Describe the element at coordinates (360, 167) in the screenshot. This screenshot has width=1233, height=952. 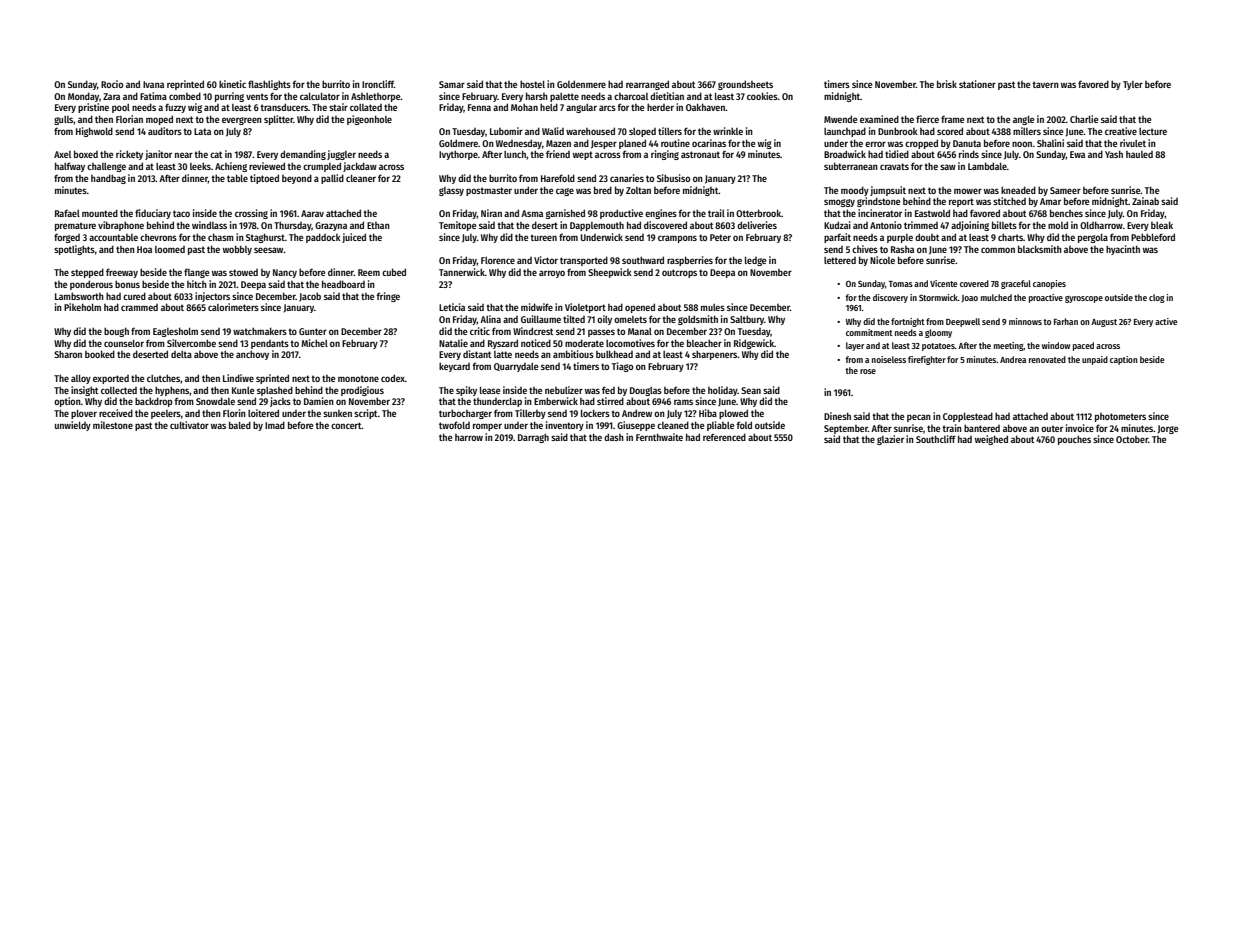
I see `jackdaw` at that location.
